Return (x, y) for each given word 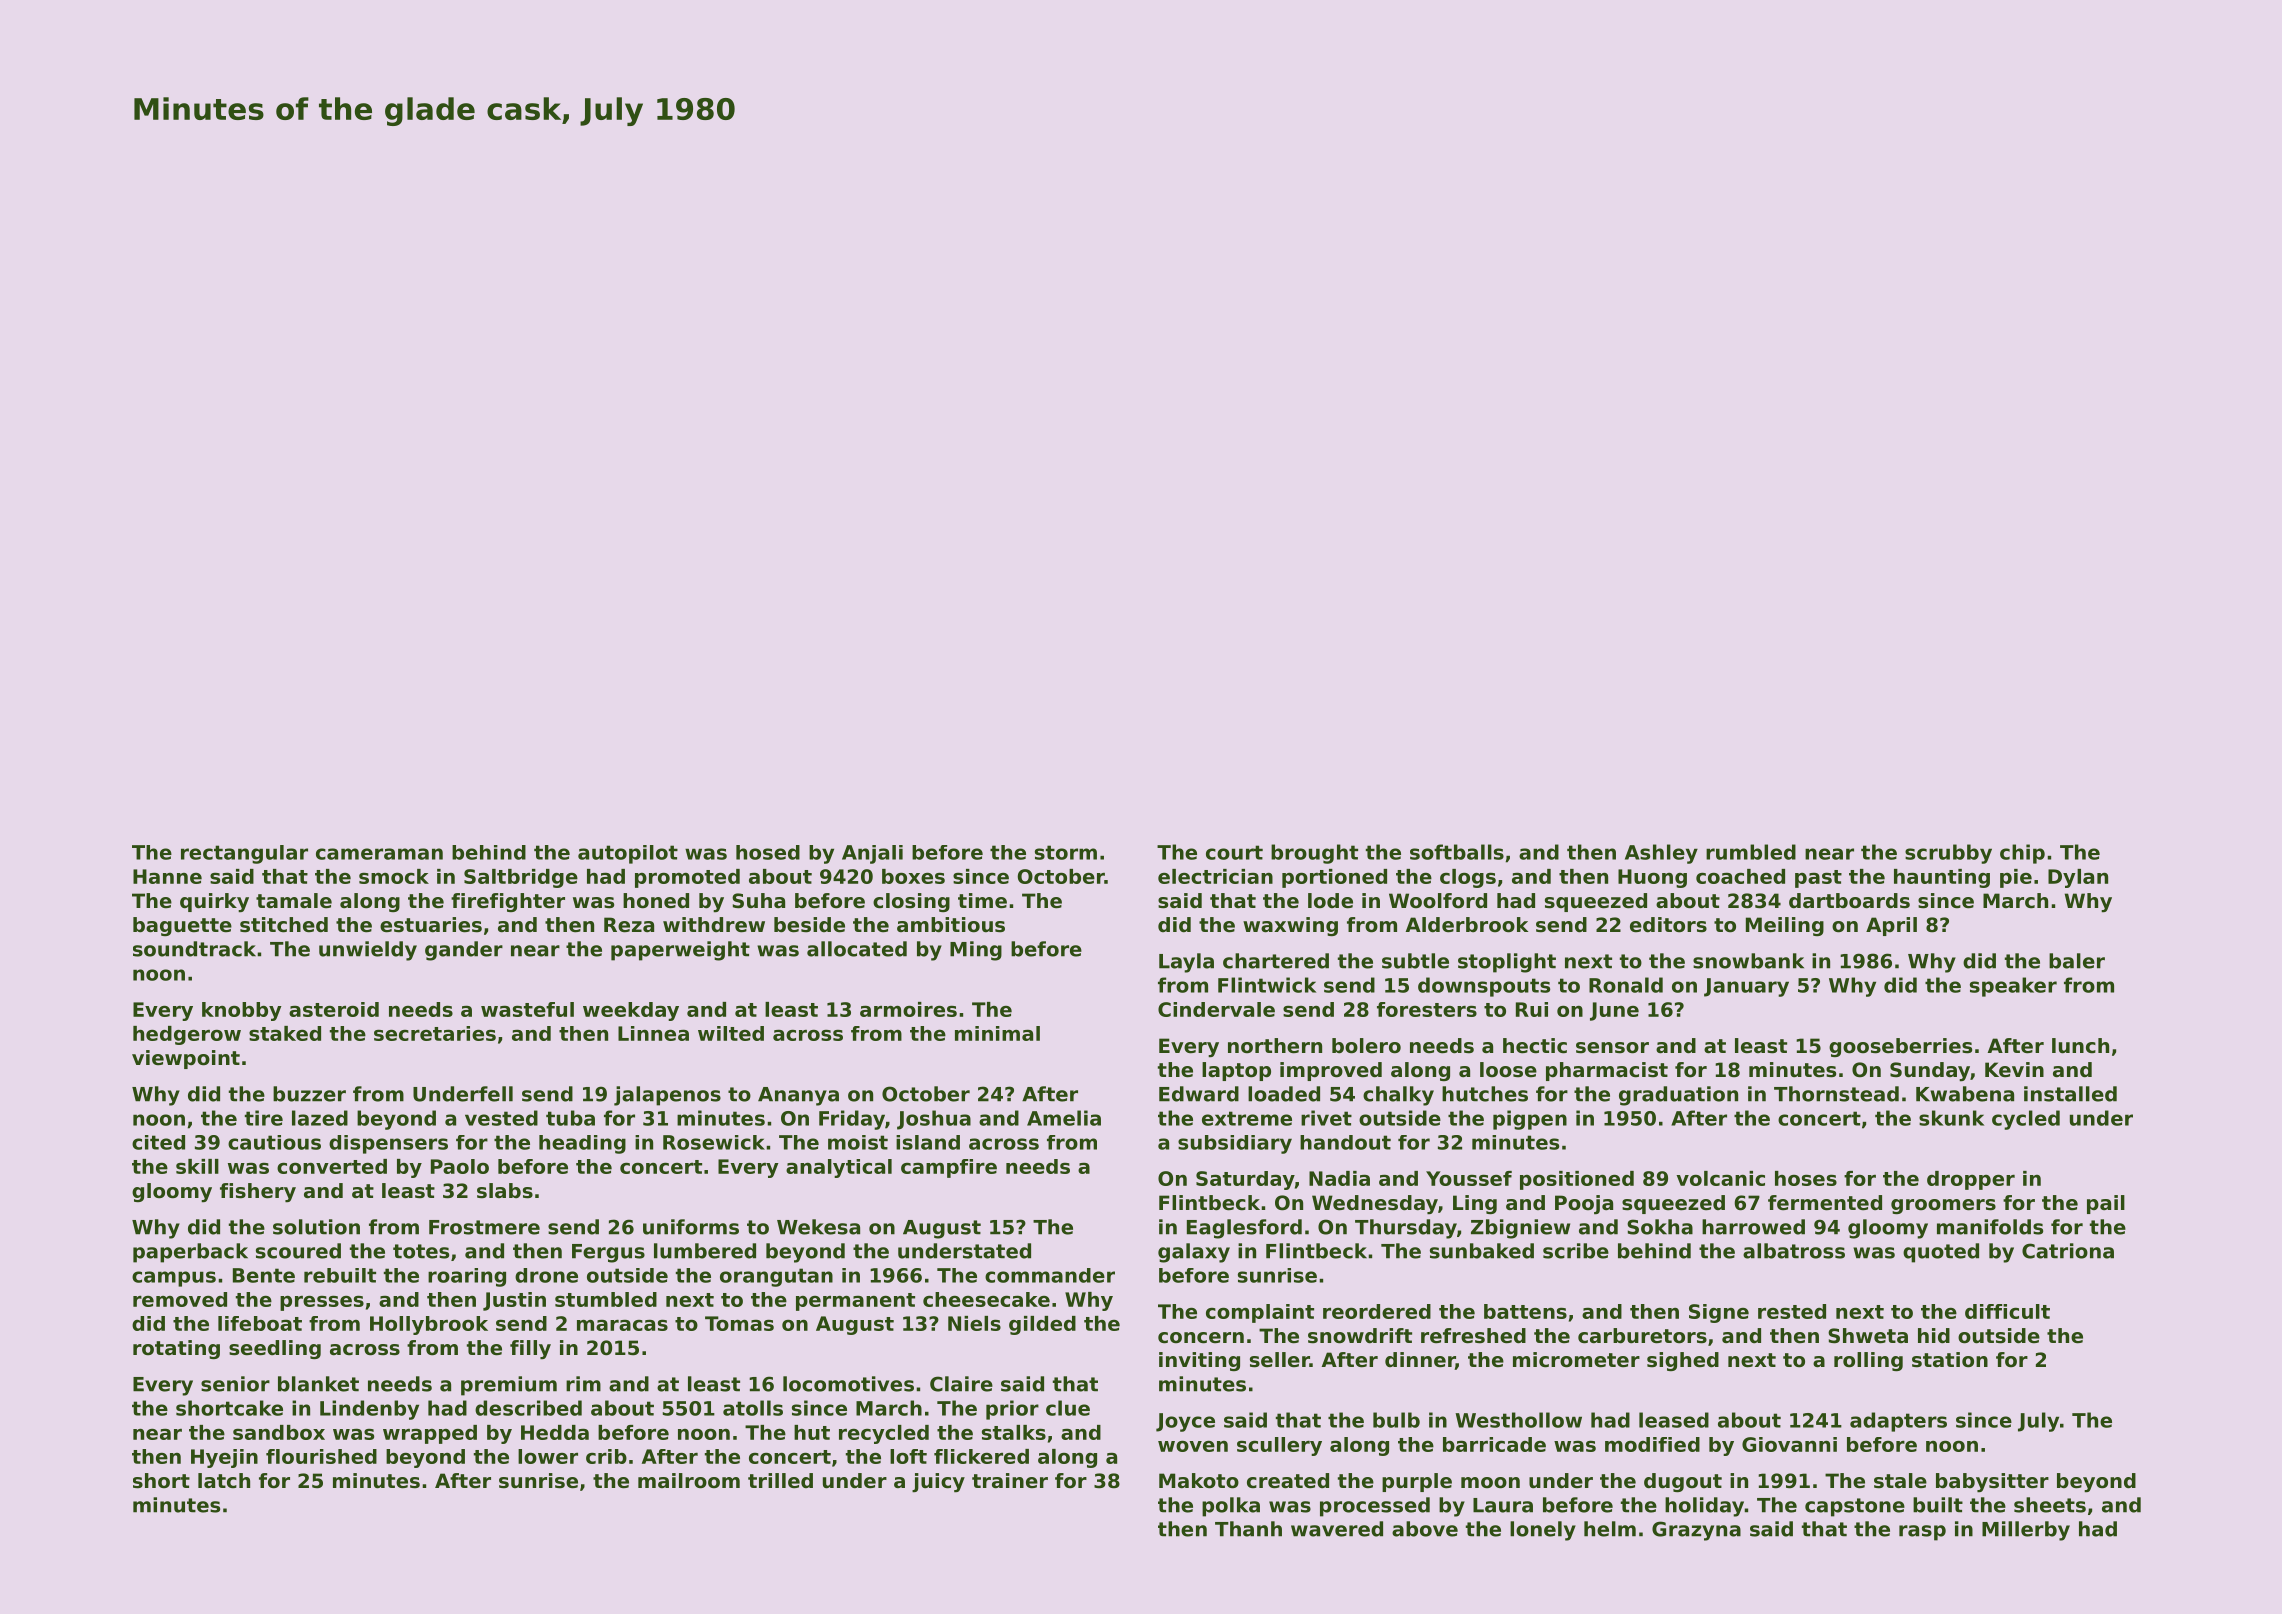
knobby (242, 1011)
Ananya (798, 1096)
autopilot (628, 854)
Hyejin (224, 1458)
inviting (1199, 1361)
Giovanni (1789, 1444)
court (1234, 852)
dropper (1971, 1180)
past (1818, 879)
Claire (961, 1384)
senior (235, 1384)
